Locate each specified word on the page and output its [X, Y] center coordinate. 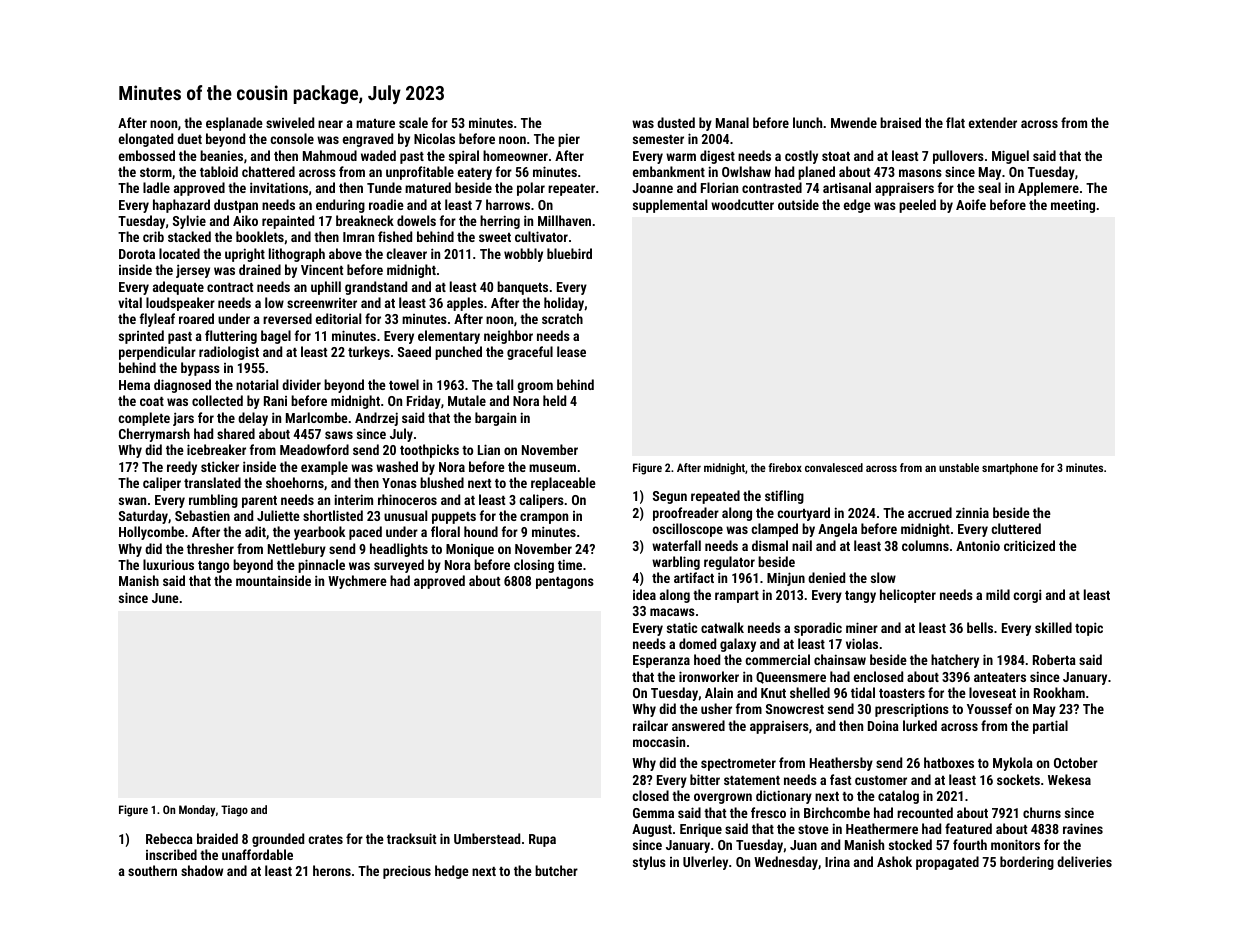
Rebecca [169, 838]
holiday [564, 304]
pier [569, 140]
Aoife [971, 204]
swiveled [290, 122]
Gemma [653, 813]
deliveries [1084, 861]
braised [900, 122]
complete [144, 419]
